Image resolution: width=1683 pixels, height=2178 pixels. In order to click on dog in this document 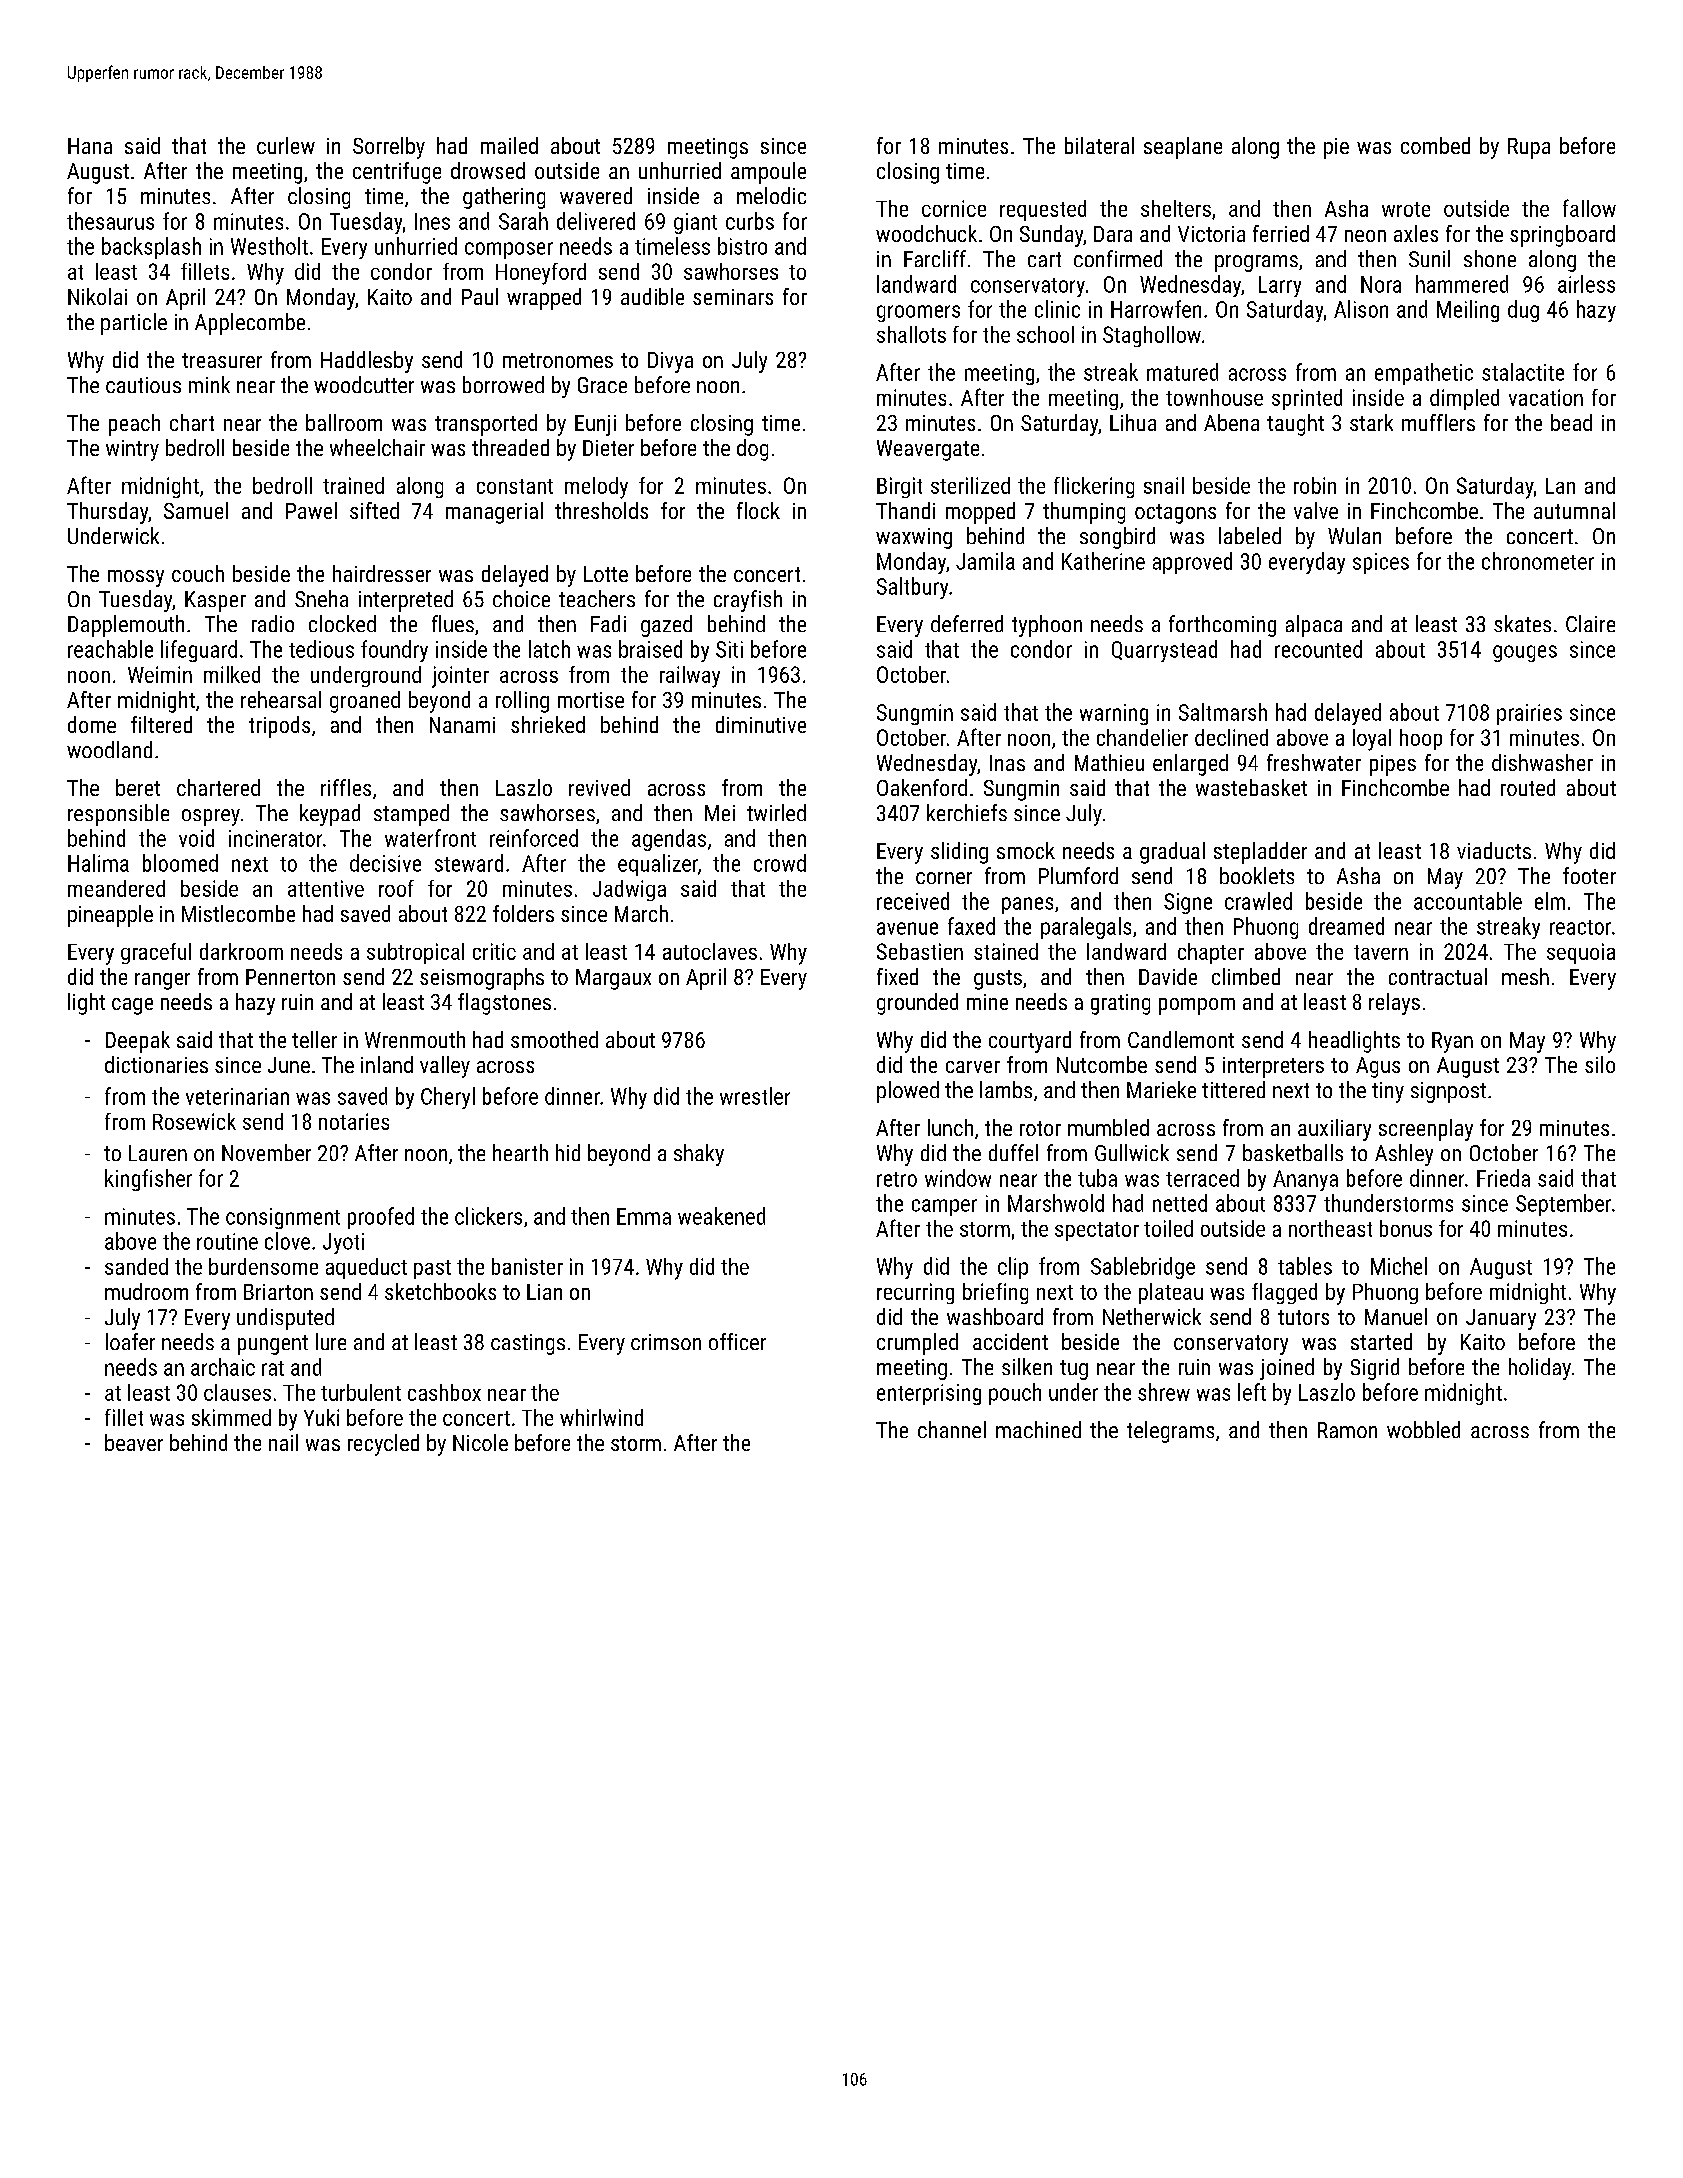, I will do `click(752, 450)`.
